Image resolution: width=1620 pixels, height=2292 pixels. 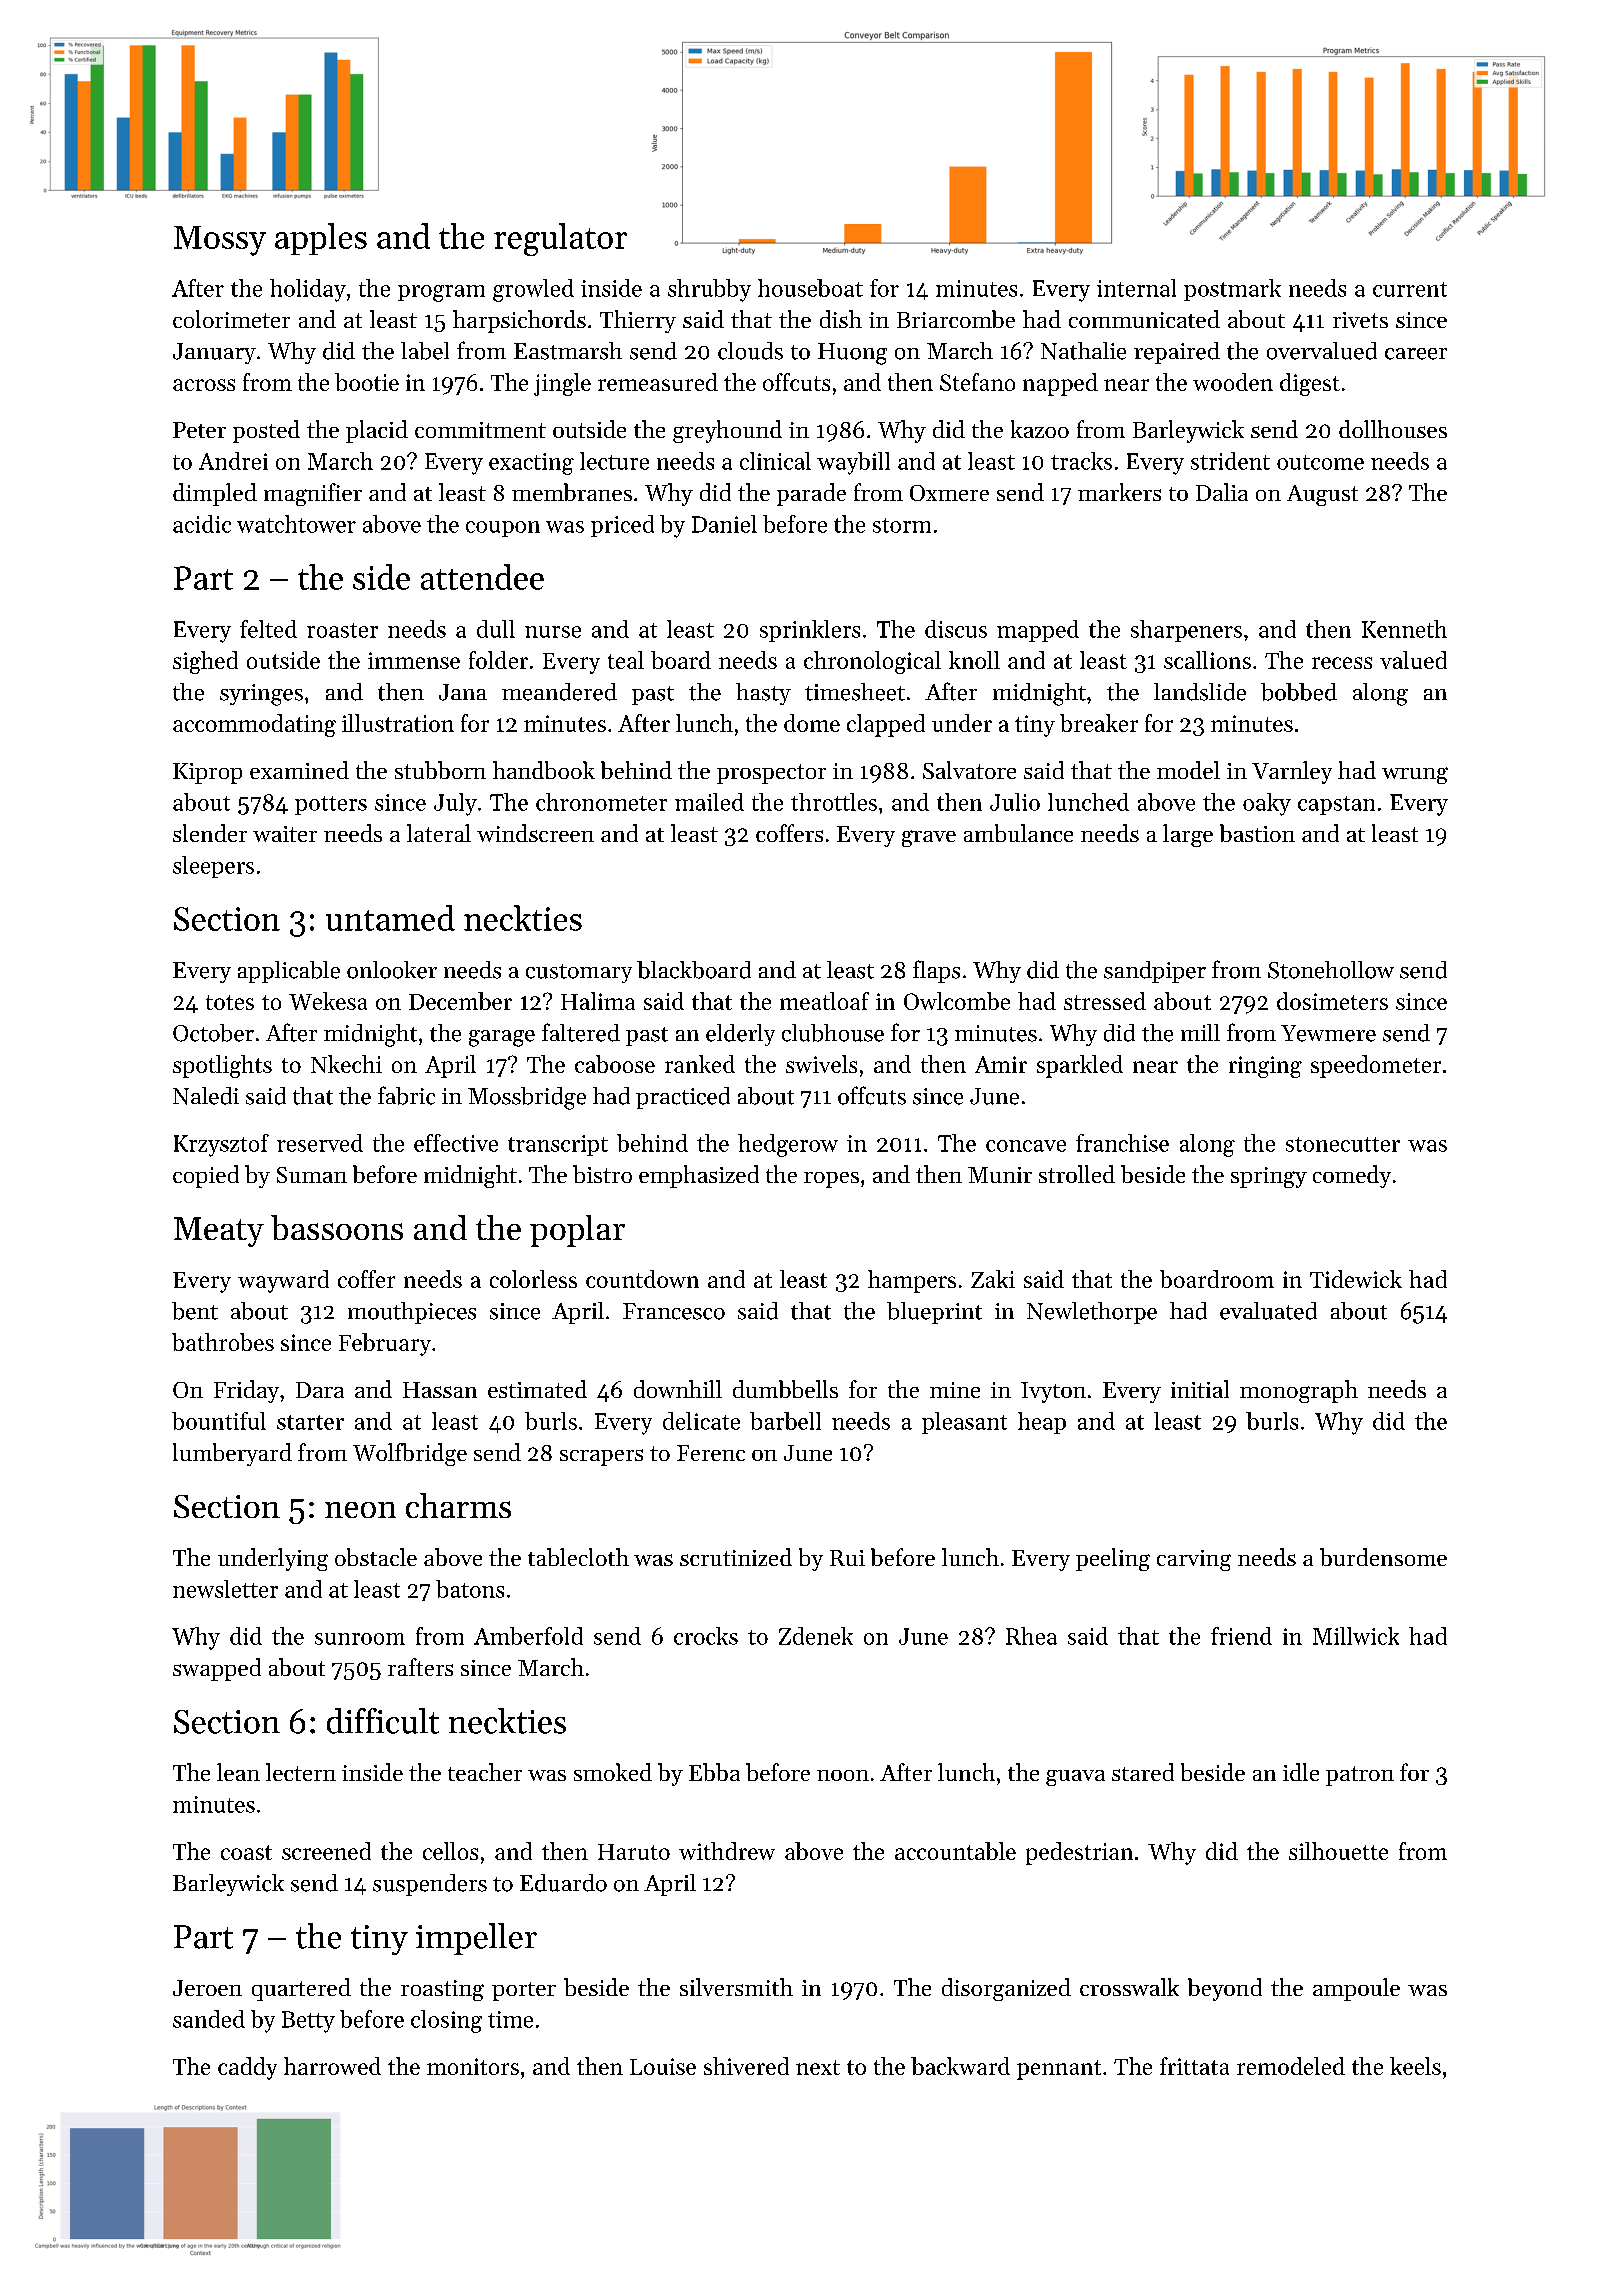 What do you see at coordinates (519, 321) in the document?
I see `harpsichords` at bounding box center [519, 321].
